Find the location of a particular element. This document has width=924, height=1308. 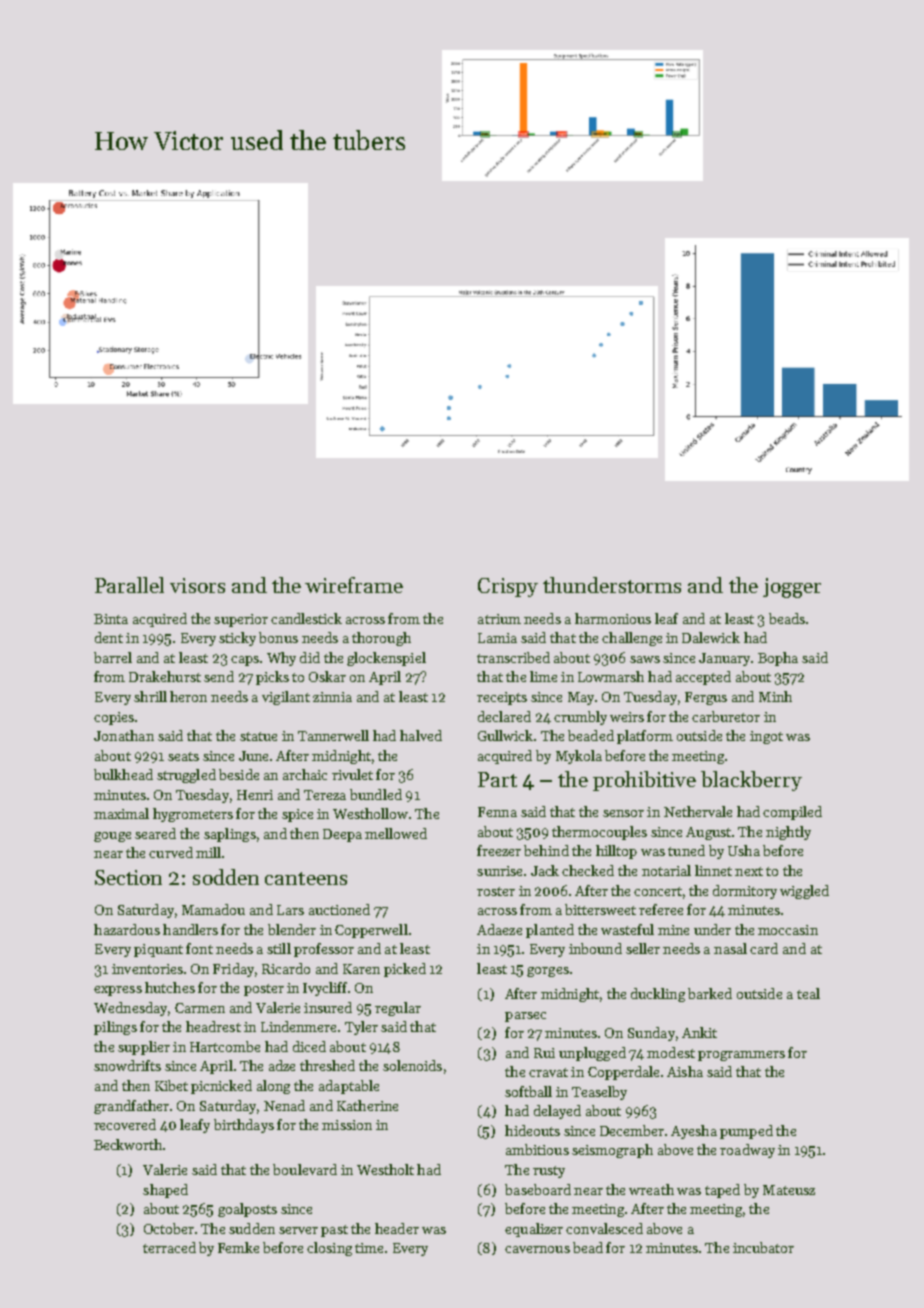

wiggled is located at coordinates (804, 892).
